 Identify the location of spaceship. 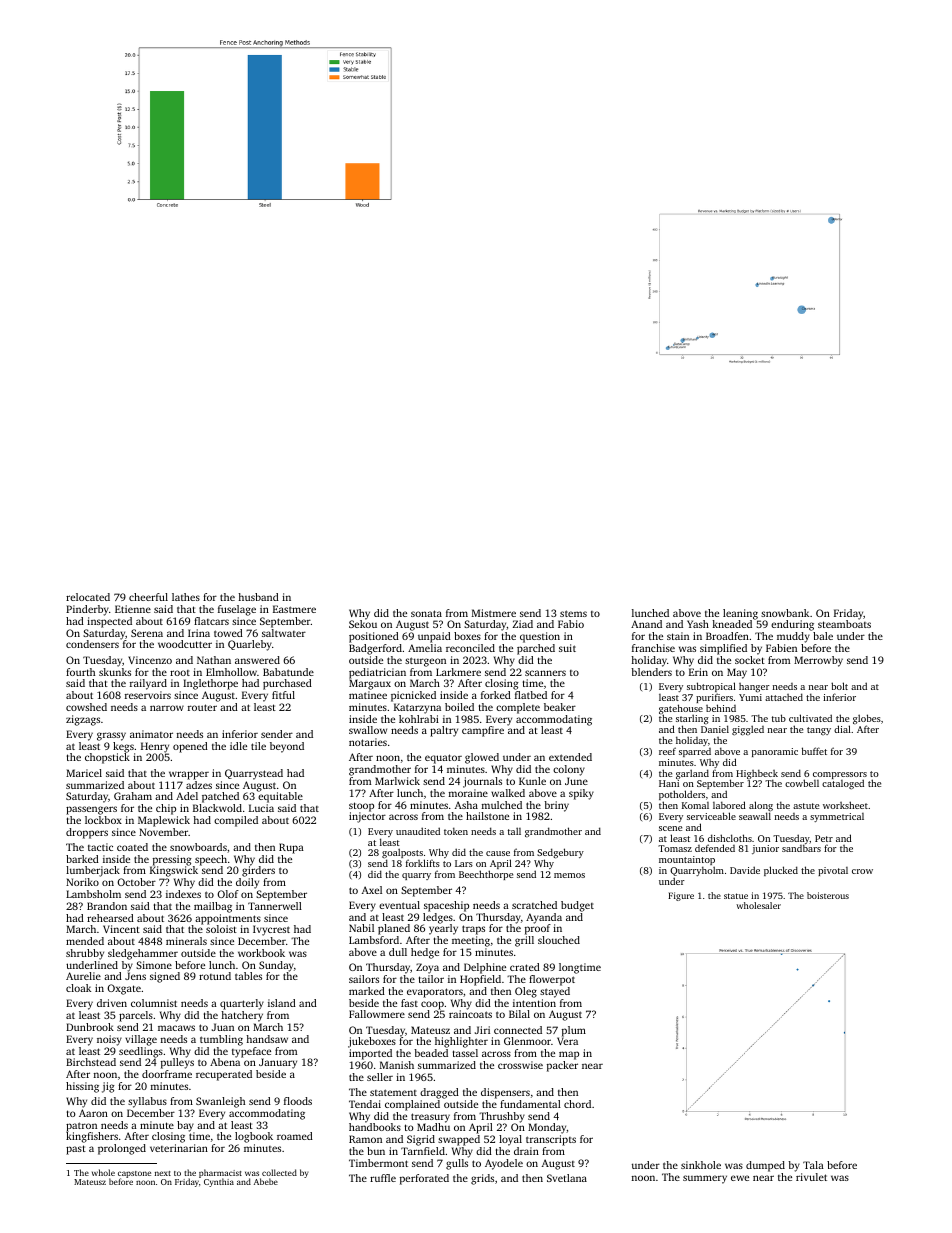
(446, 906).
